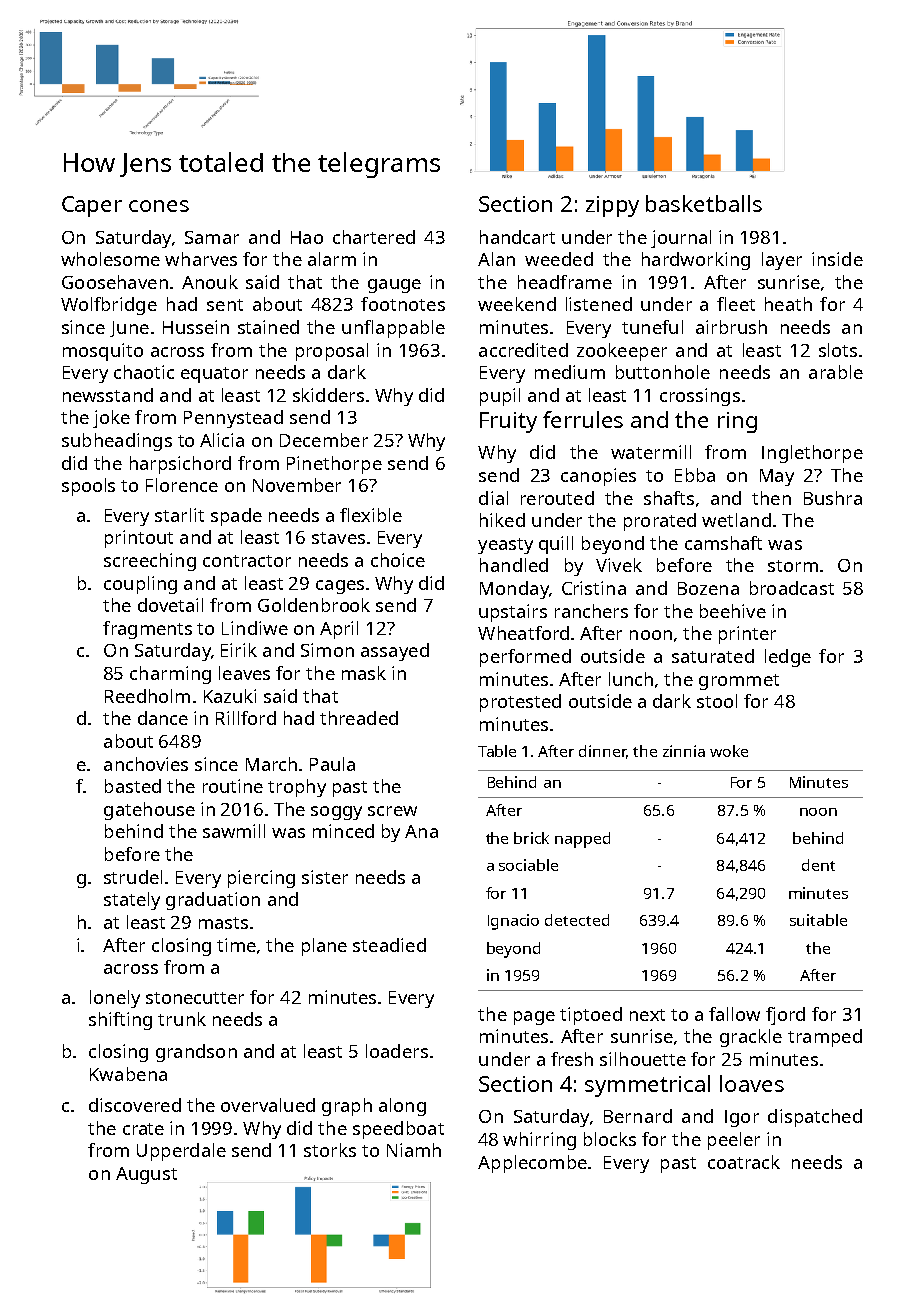 The width and height of the screenshot is (924, 1314). What do you see at coordinates (414, 1150) in the screenshot?
I see `Niamh` at bounding box center [414, 1150].
